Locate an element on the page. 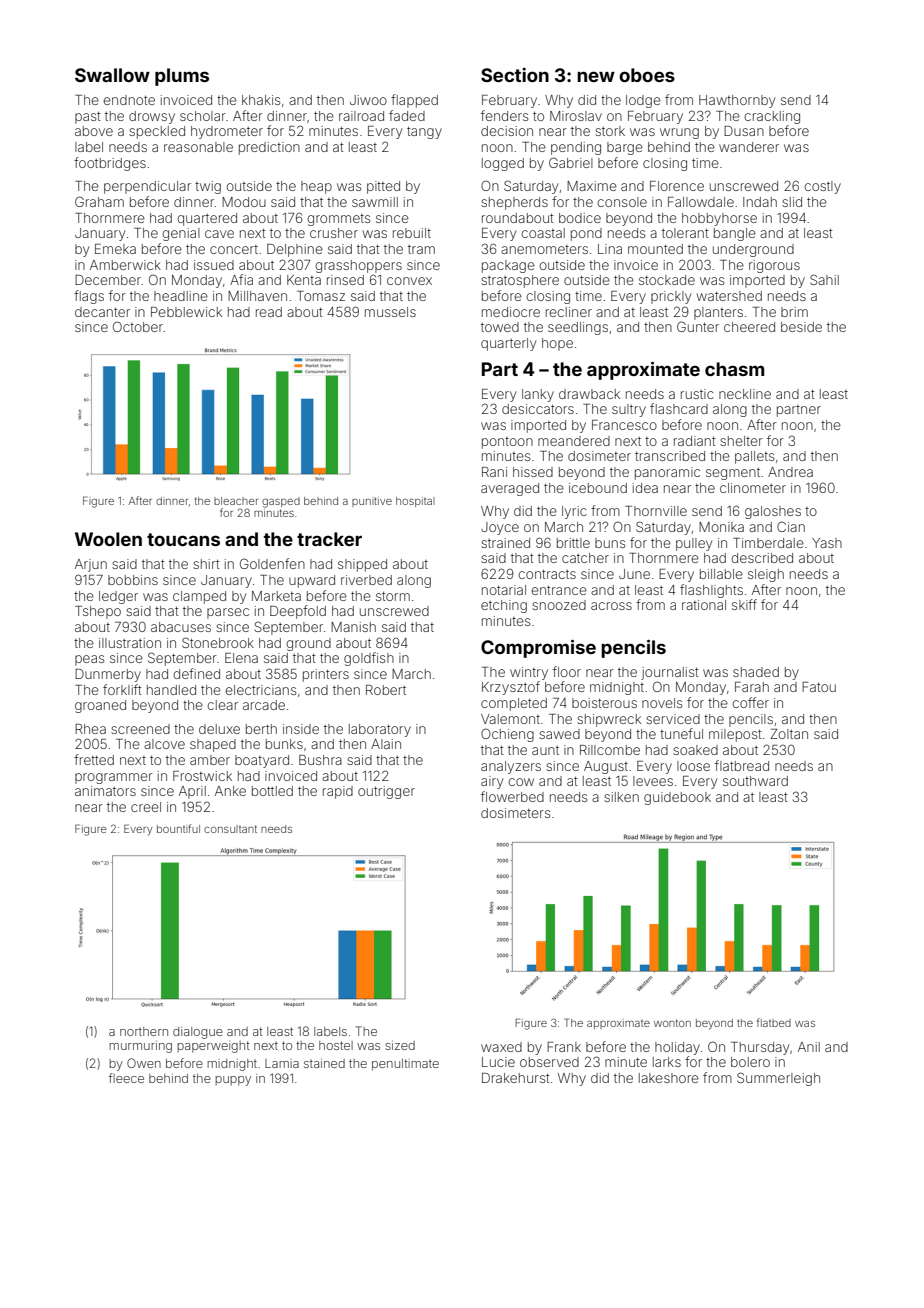 This page has height=1308, width=924. dialogue is located at coordinates (198, 1033).
